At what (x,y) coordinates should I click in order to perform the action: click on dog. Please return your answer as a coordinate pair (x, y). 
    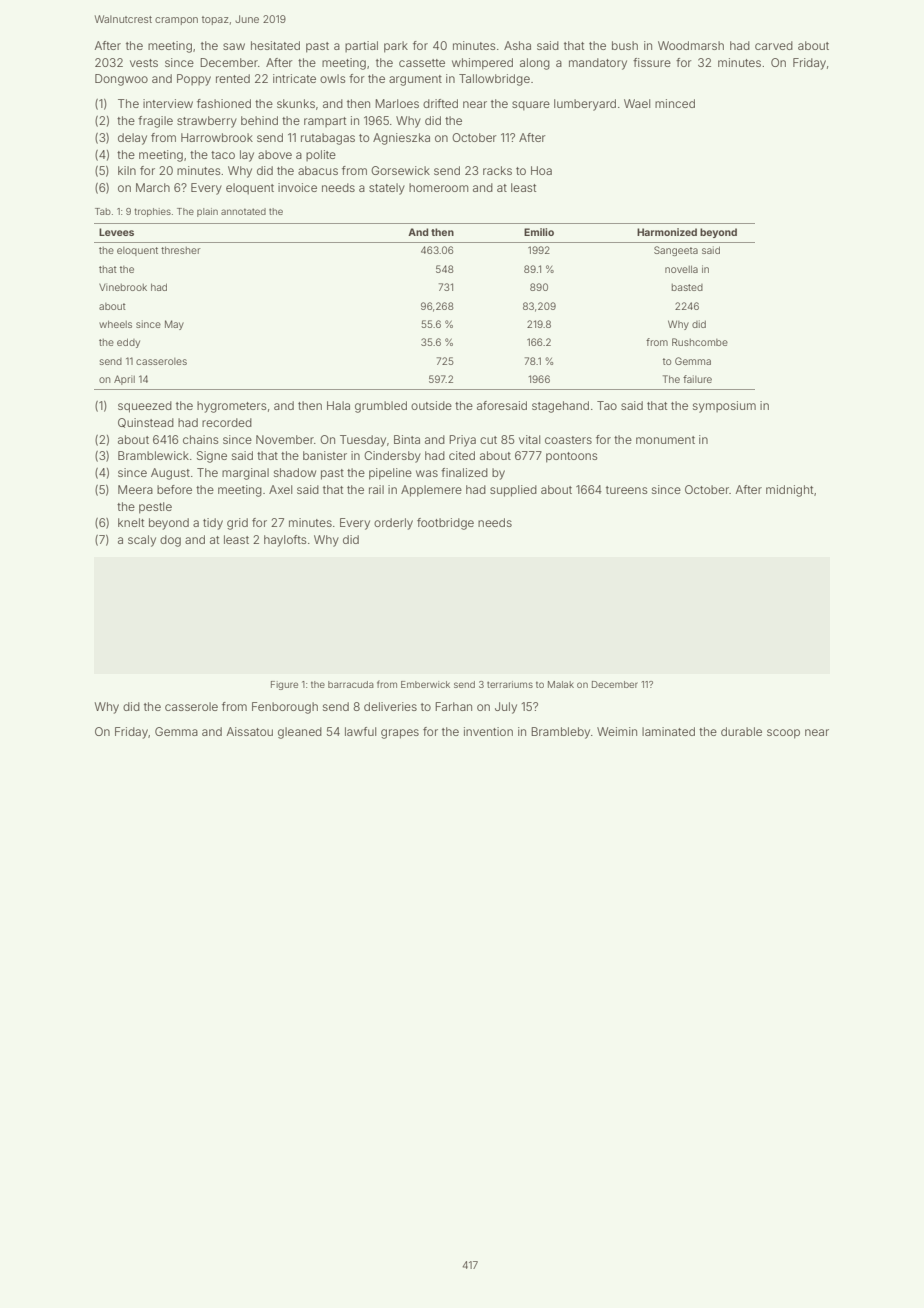
    Looking at the image, I should click on (170, 541).
